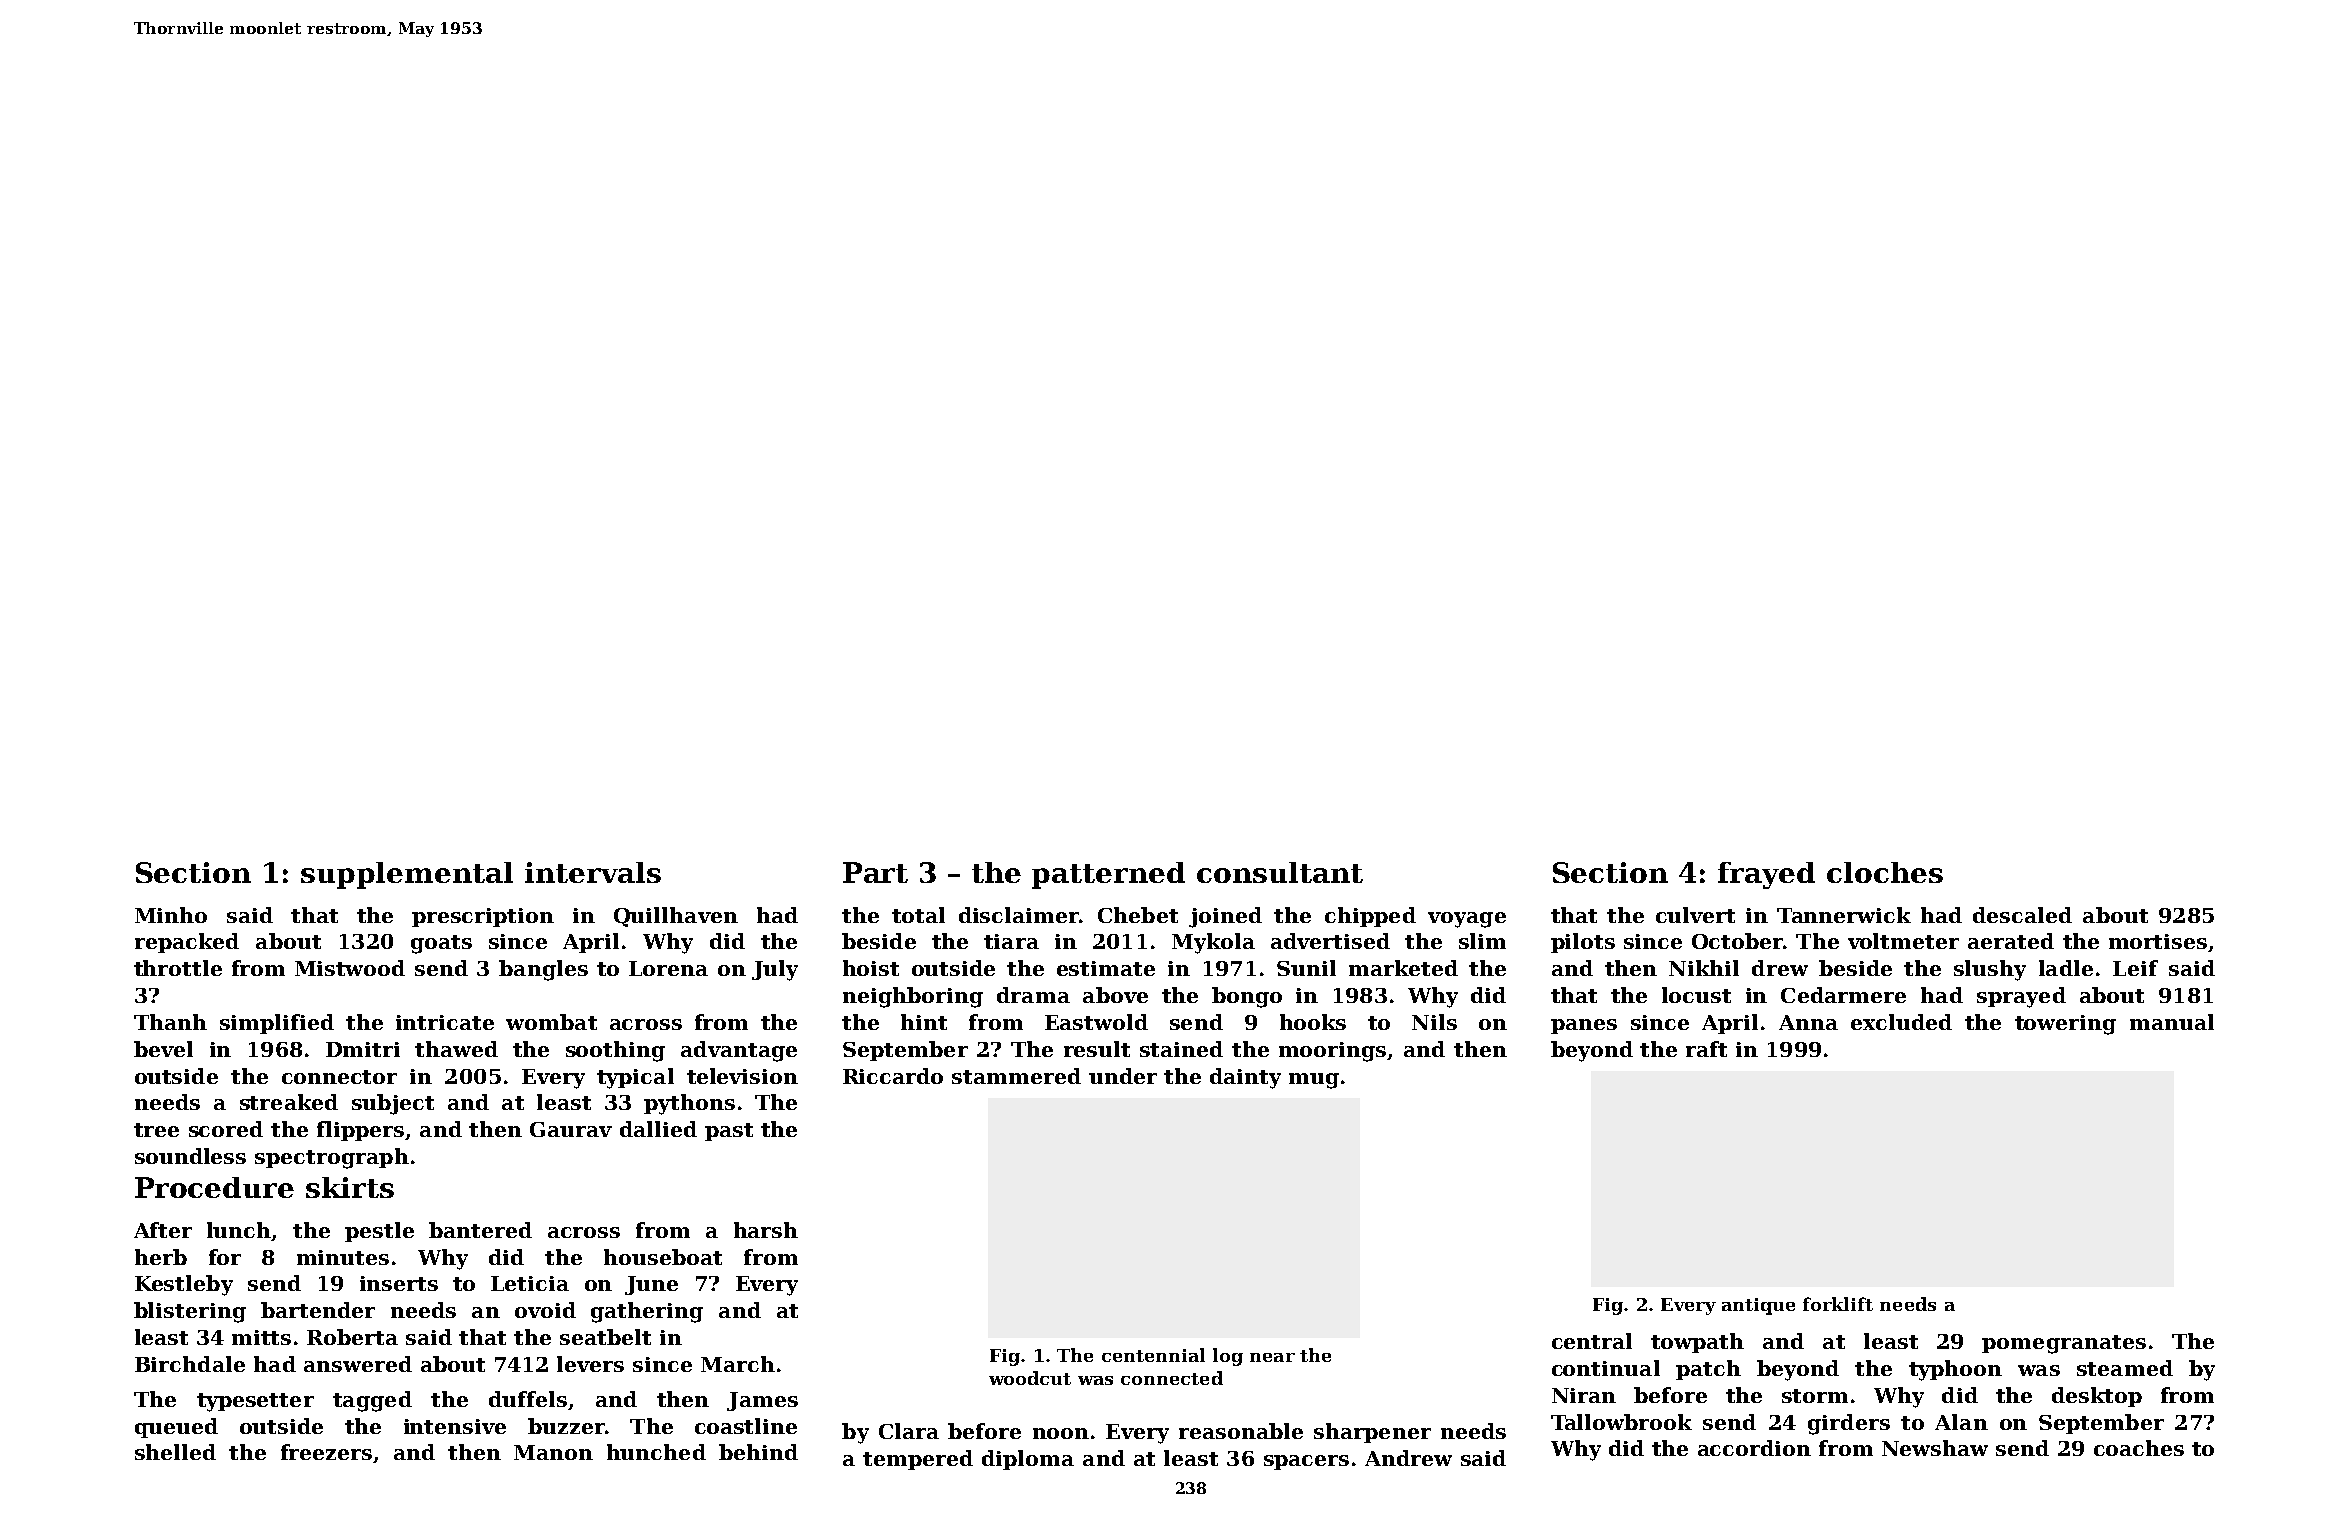 This screenshot has height=1520, width=2349. Describe the element at coordinates (1280, 872) in the screenshot. I see `consultant` at that location.
